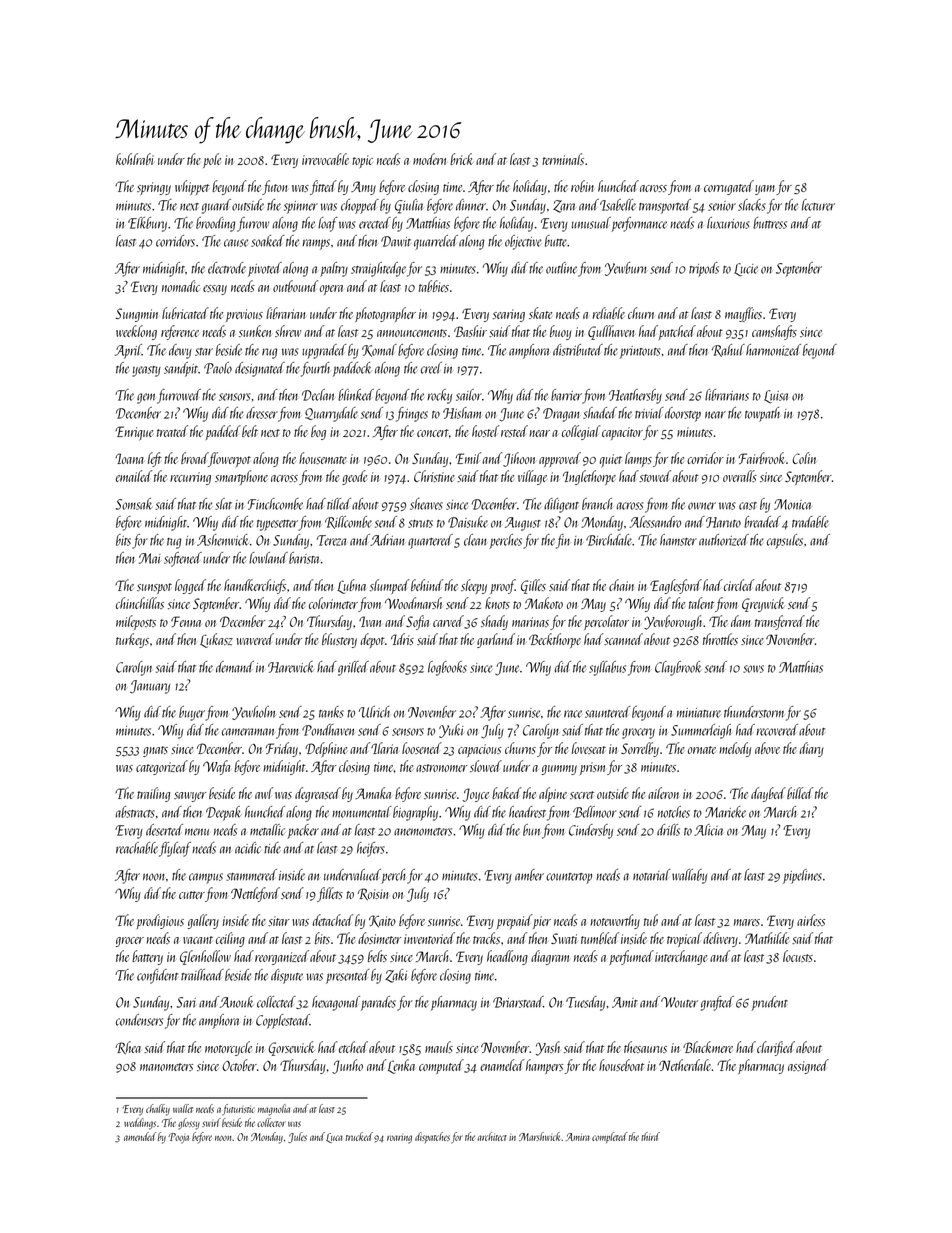 The height and width of the screenshot is (1233, 952). Describe the element at coordinates (563, 159) in the screenshot. I see `terminals` at that location.
